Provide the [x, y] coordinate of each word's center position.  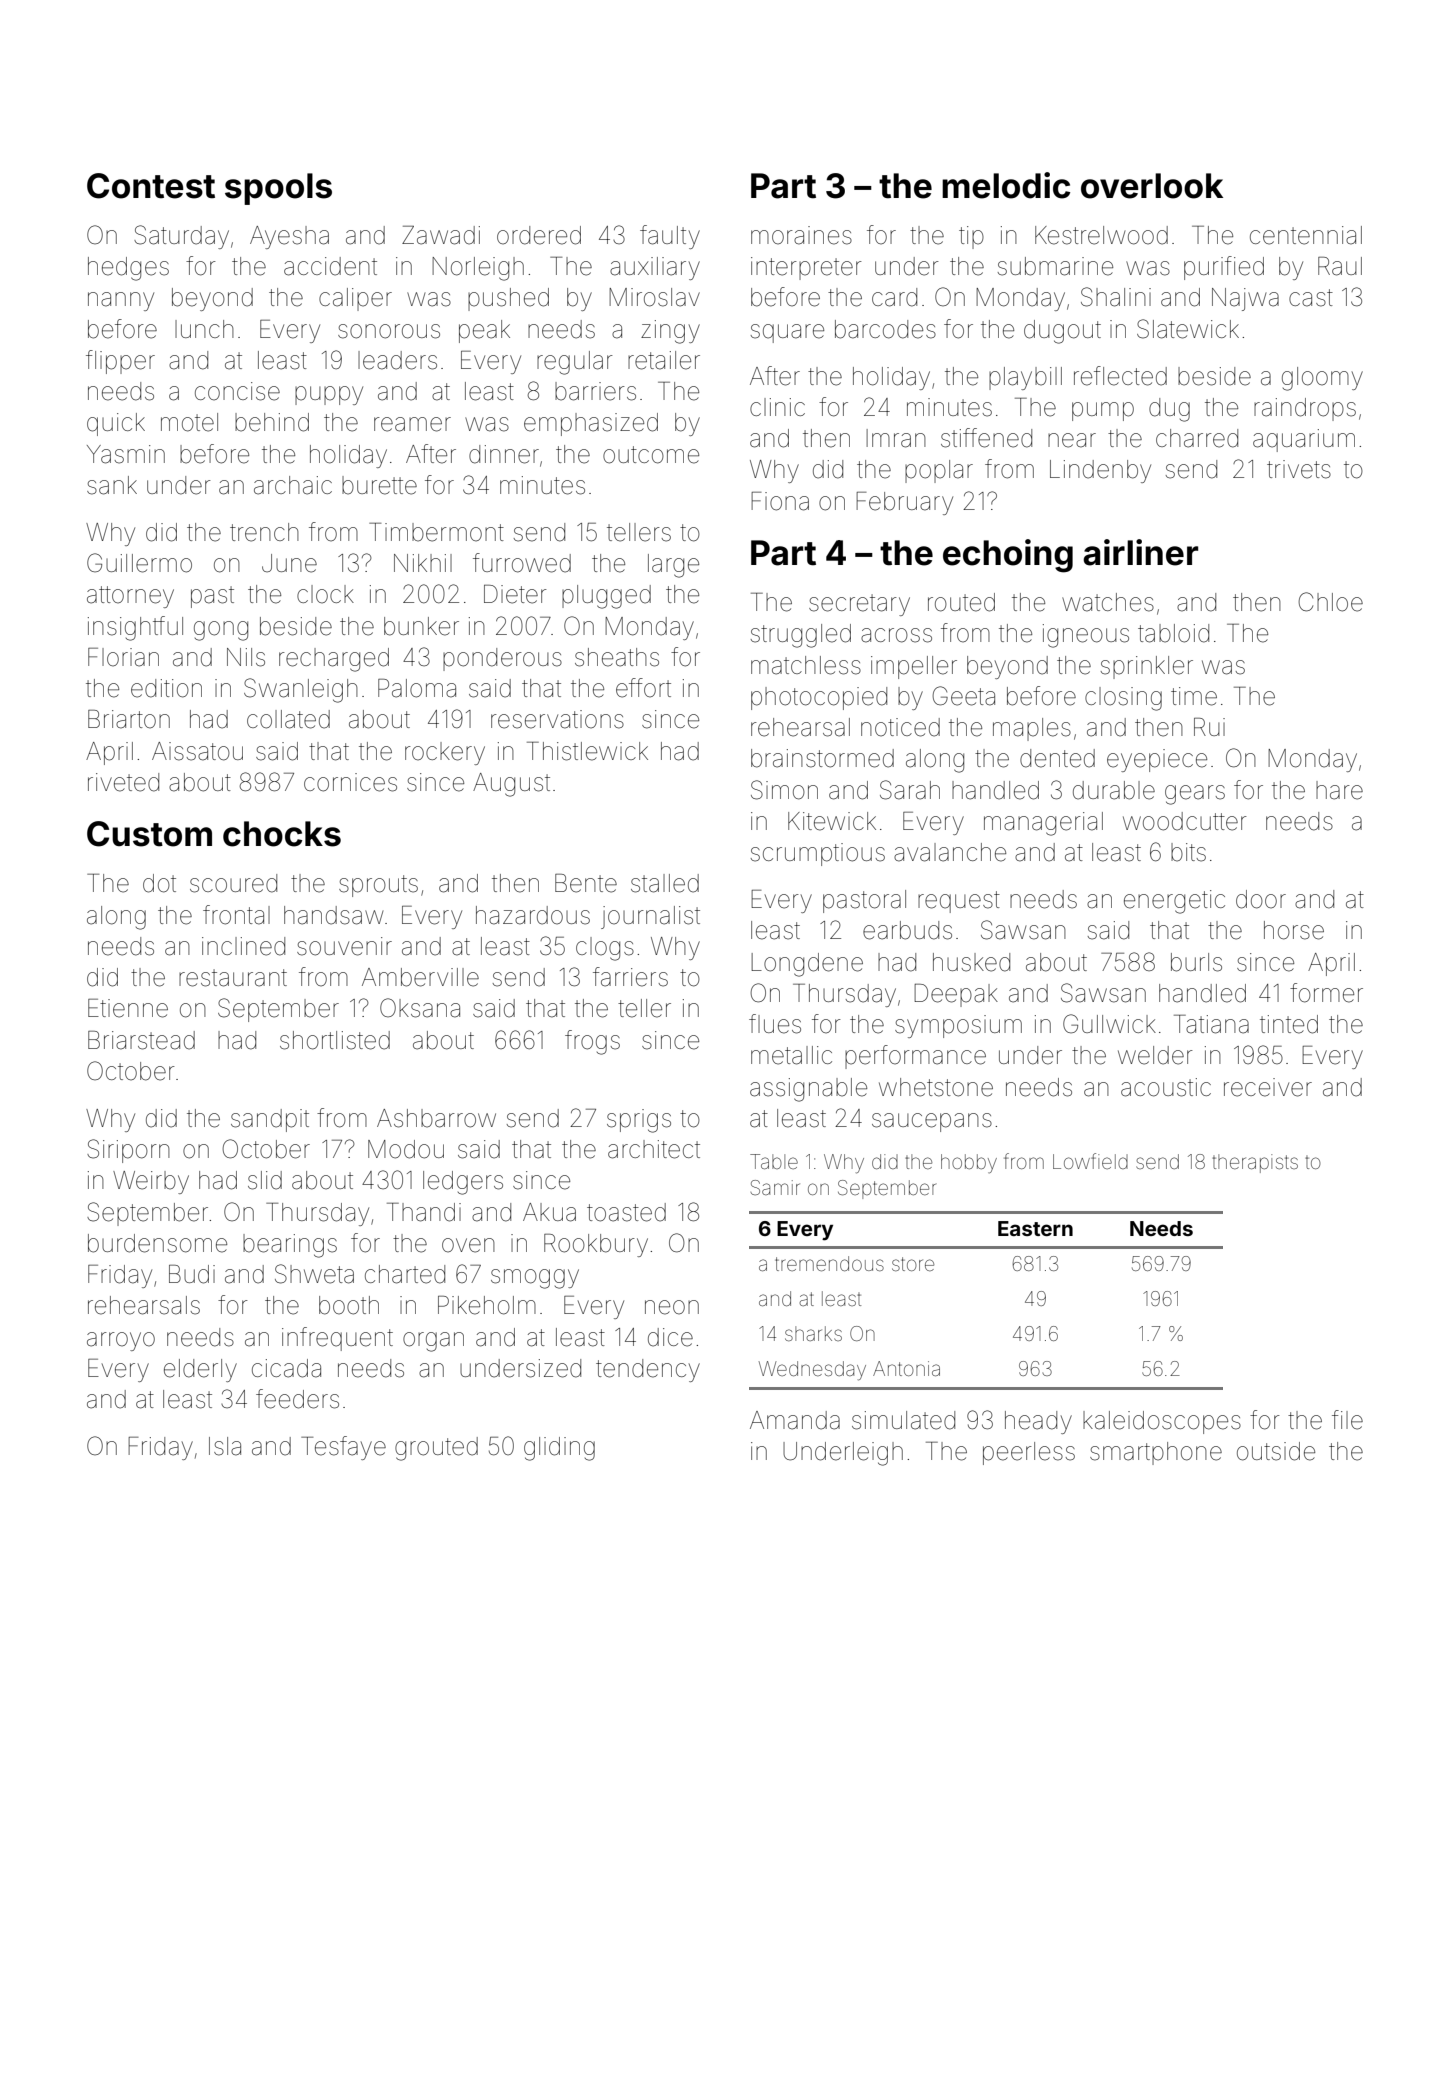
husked [971, 962]
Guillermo [139, 563]
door [1261, 899]
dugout [1062, 332]
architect [654, 1149]
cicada [286, 1368]
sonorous [389, 331]
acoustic [1166, 1087]
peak [484, 331]
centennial [1306, 235]
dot [159, 883]
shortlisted [335, 1040]
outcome [651, 455]
